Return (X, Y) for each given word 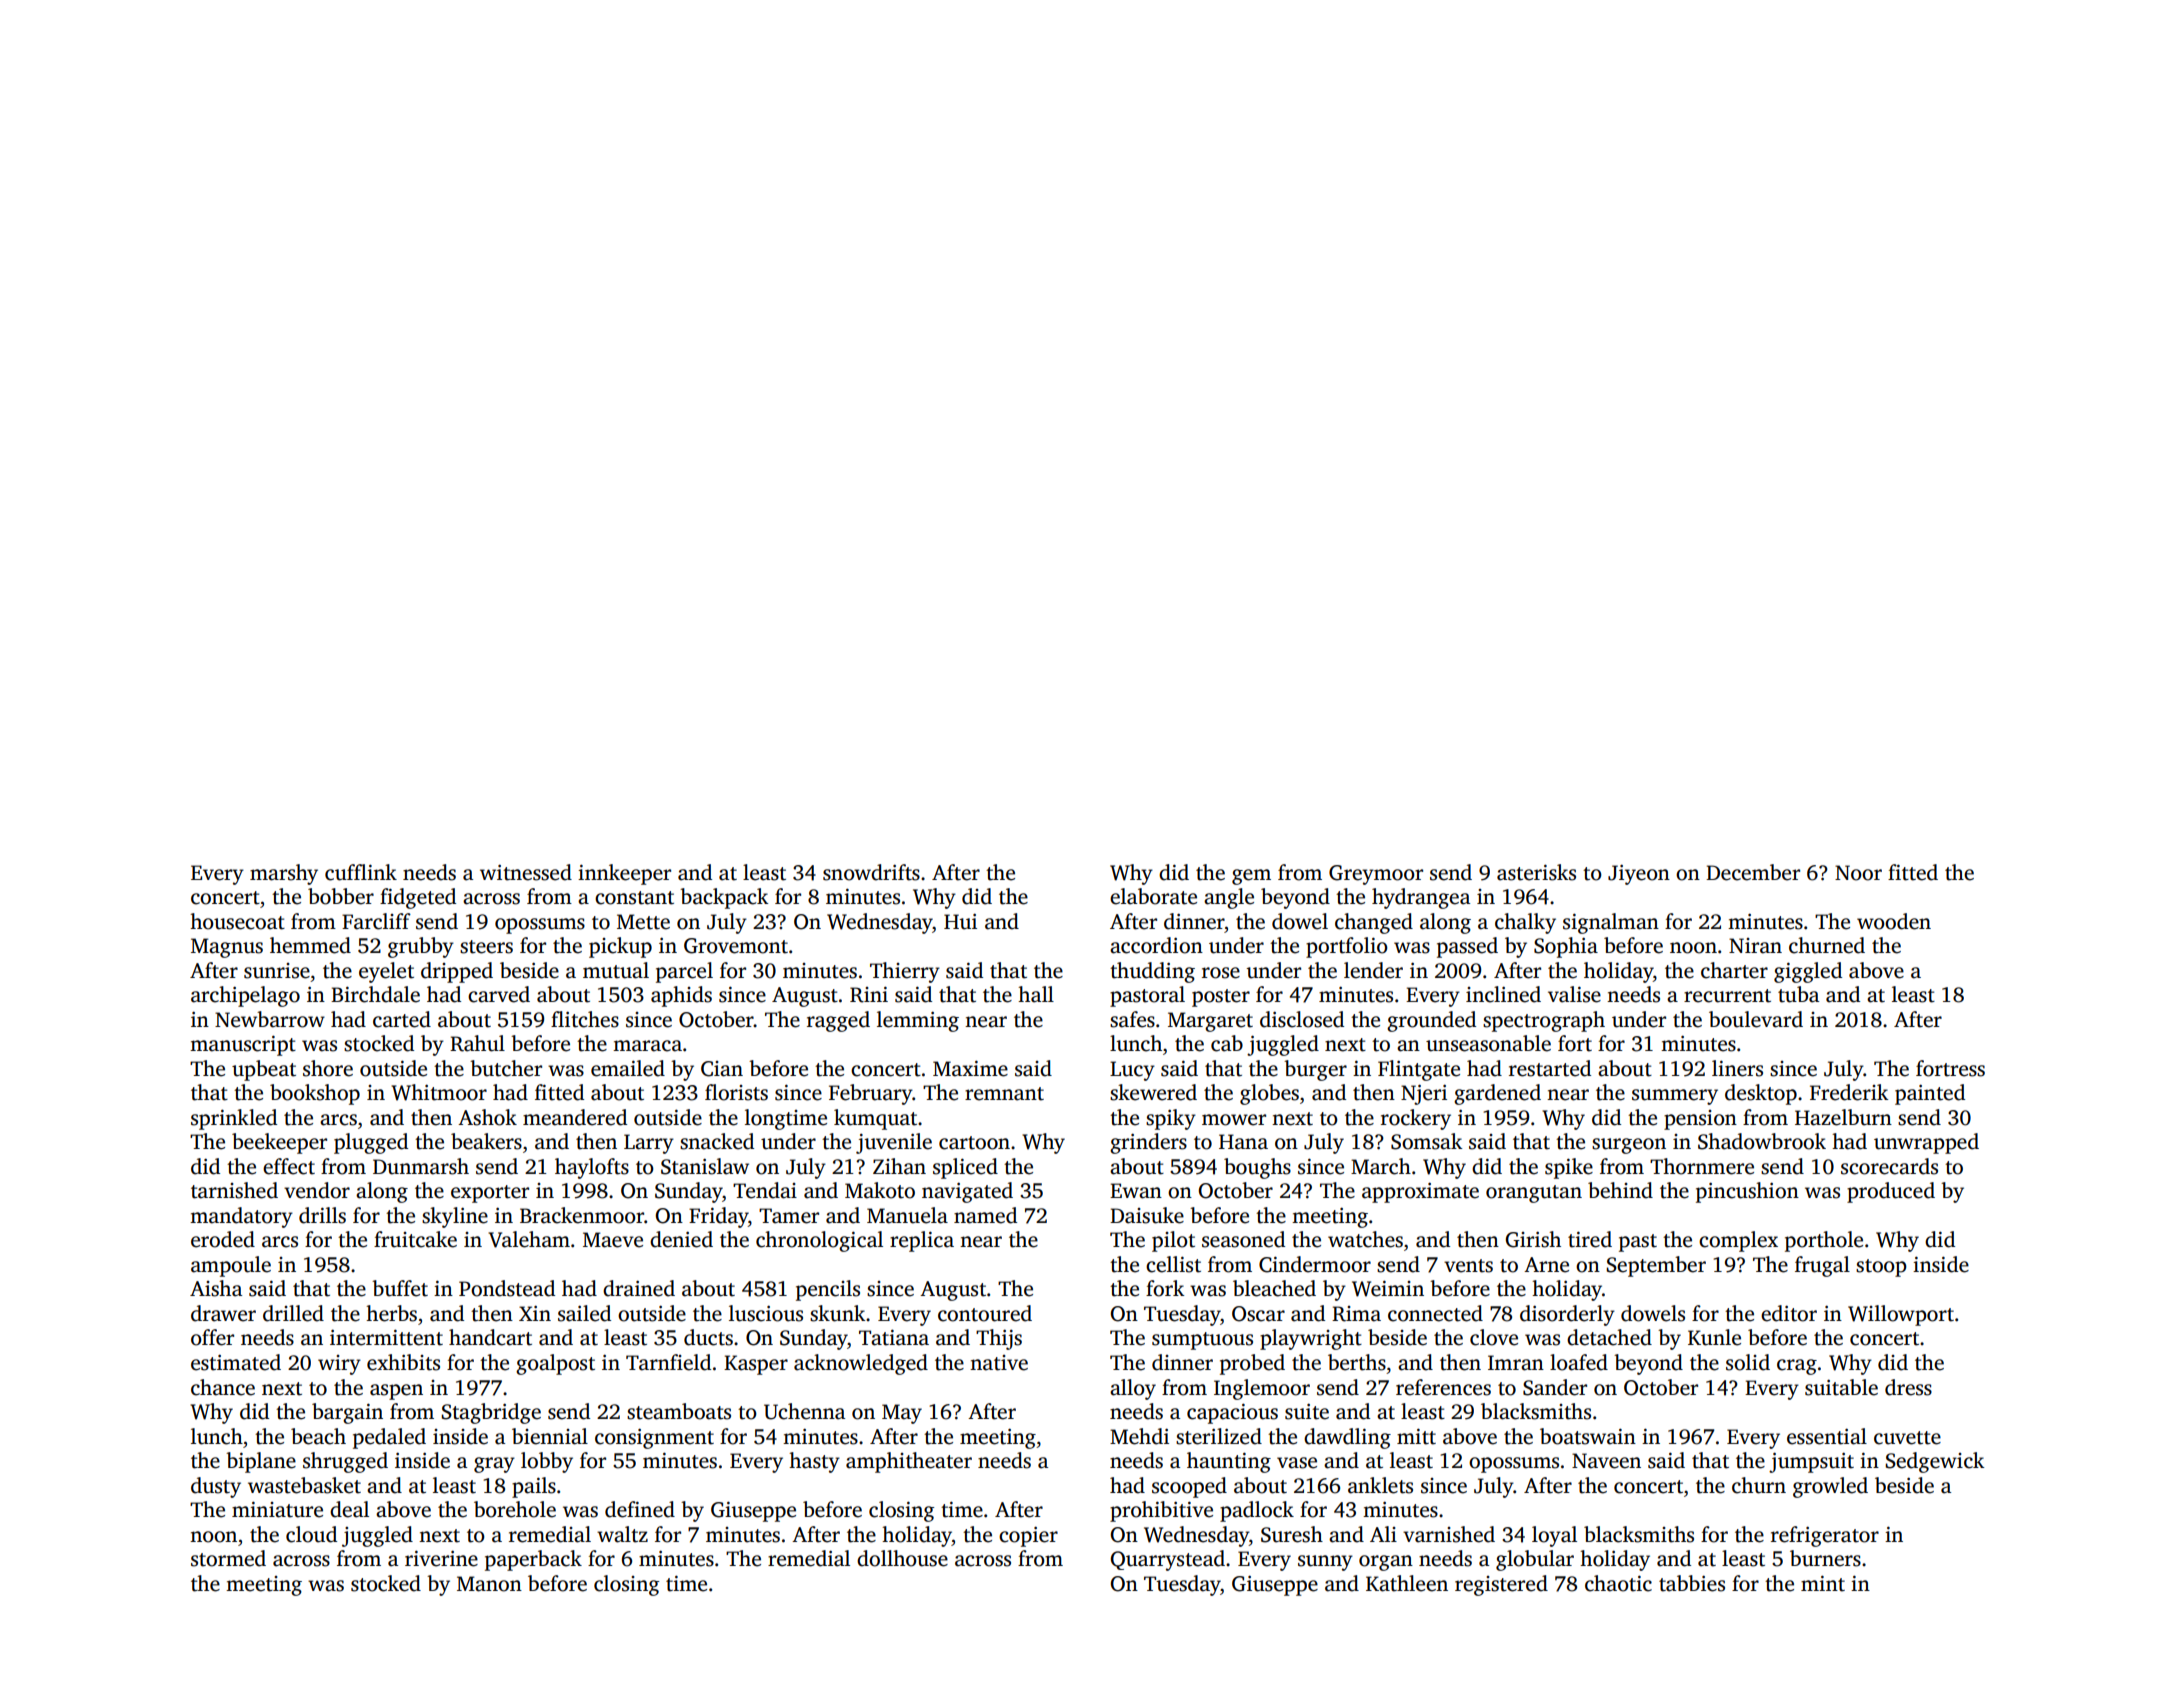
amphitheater (909, 1462)
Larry (649, 1144)
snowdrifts (871, 872)
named (985, 1215)
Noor (1858, 873)
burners (1825, 1558)
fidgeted (418, 898)
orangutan (1534, 1194)
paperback (533, 1560)
